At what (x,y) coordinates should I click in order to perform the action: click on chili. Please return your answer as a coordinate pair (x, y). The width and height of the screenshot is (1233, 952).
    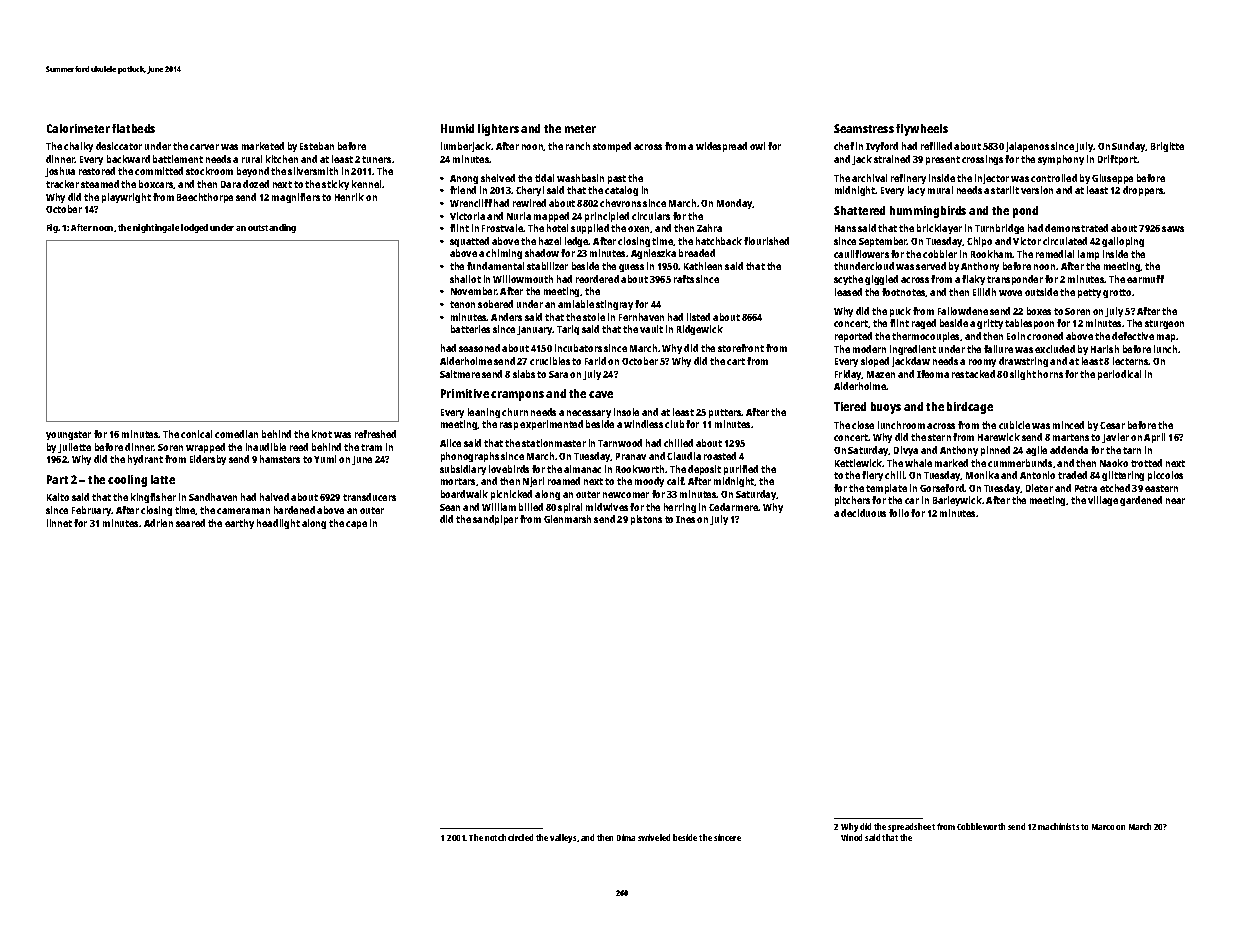
    Looking at the image, I should click on (895, 475).
